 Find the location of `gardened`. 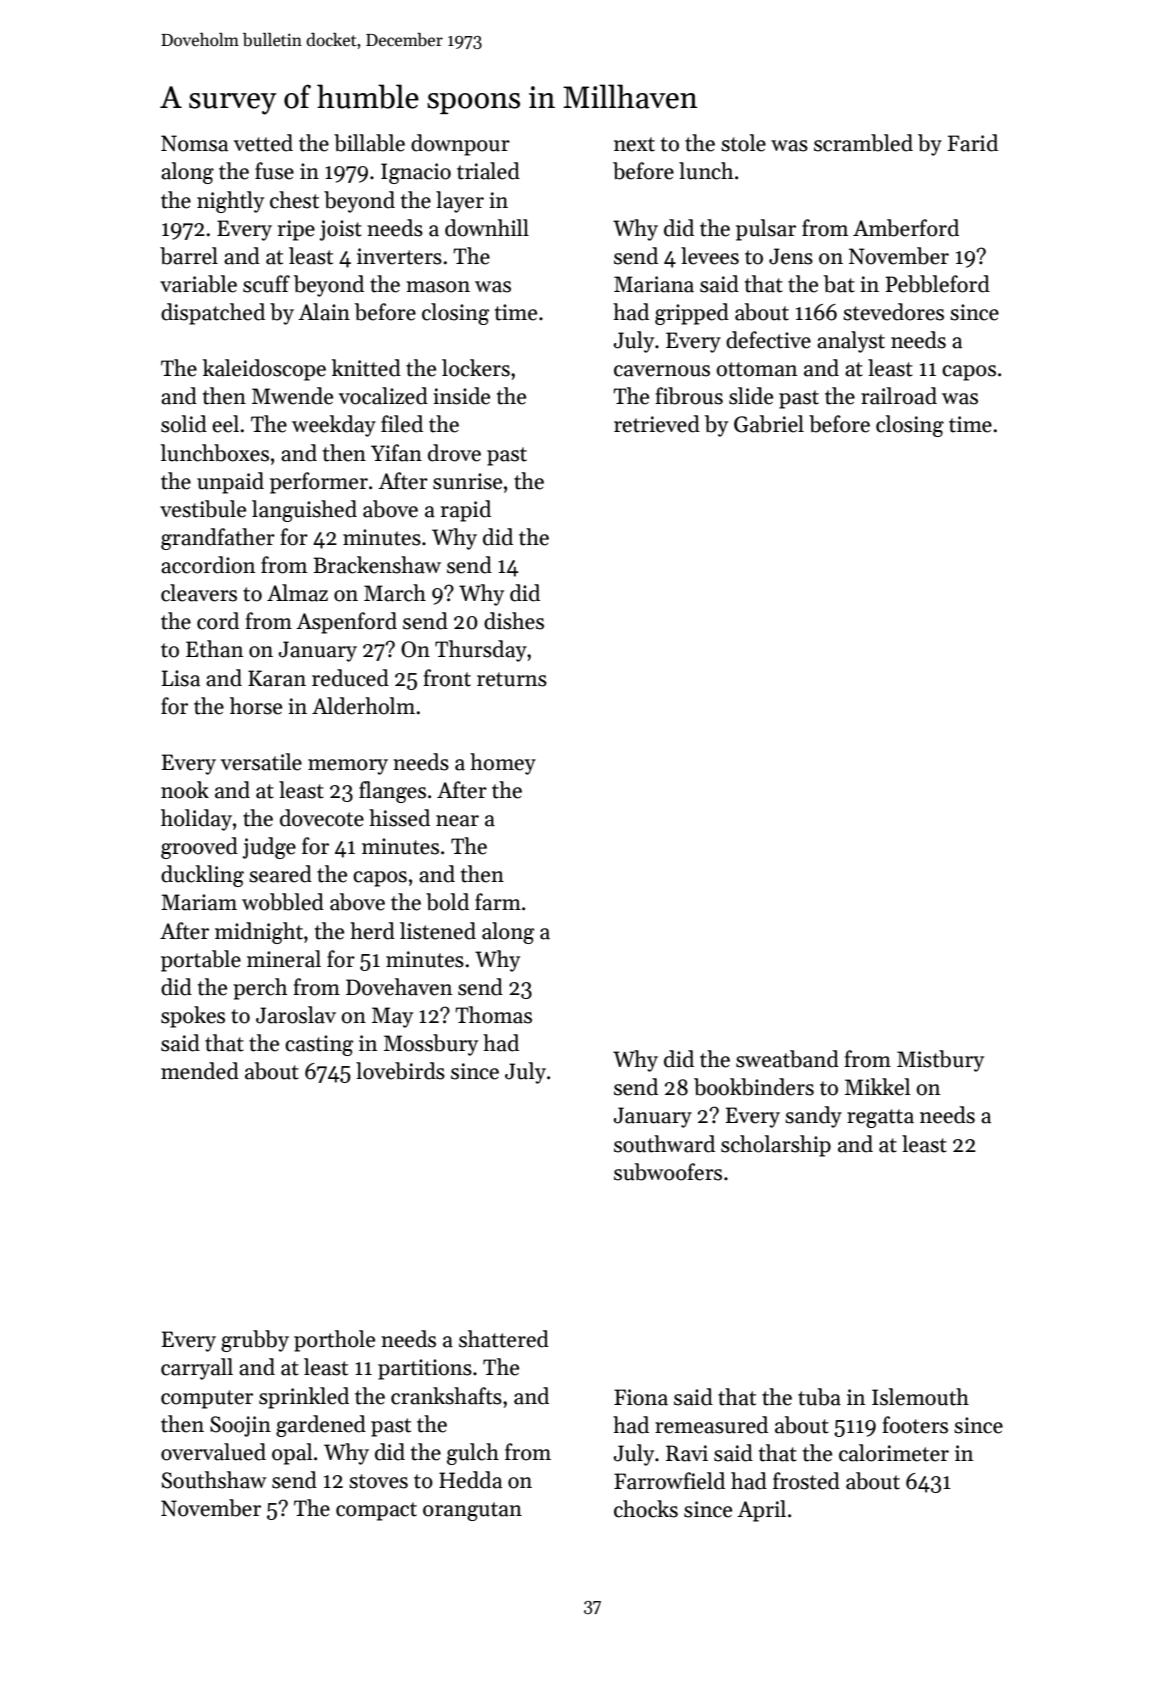

gardened is located at coordinates (321, 1426).
